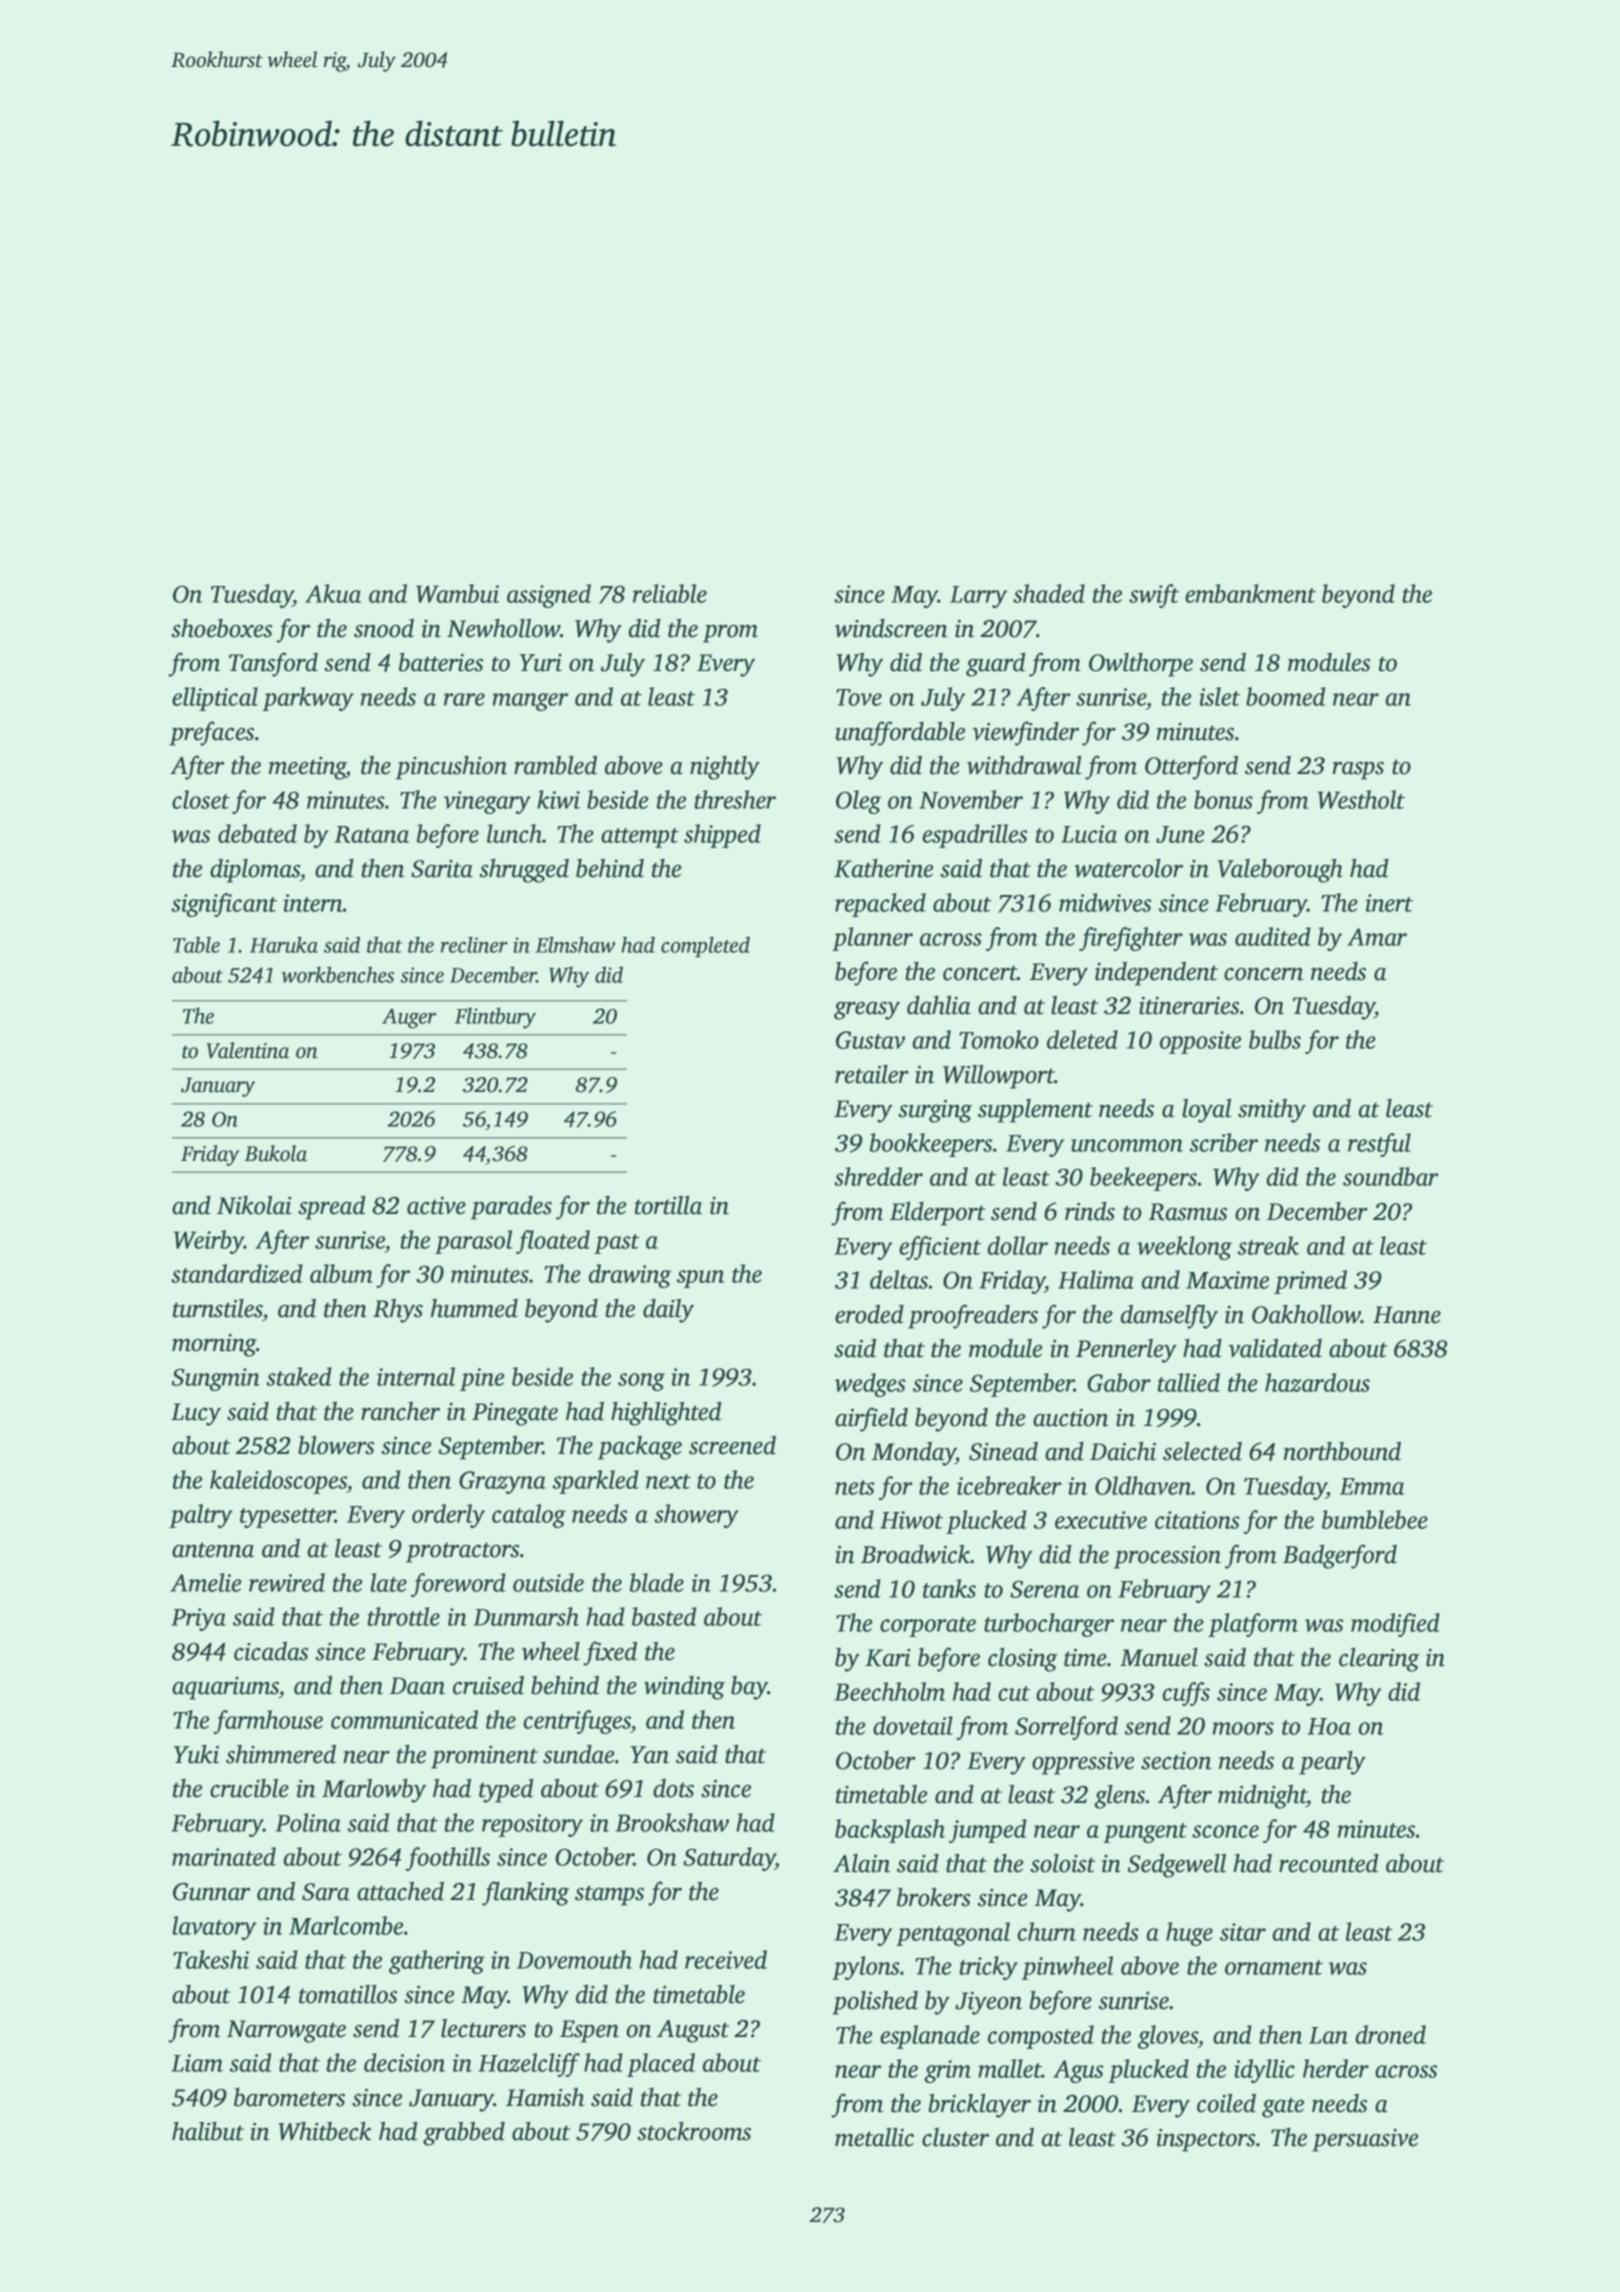 This document has width=1620, height=2292. I want to click on prefaces, so click(211, 733).
